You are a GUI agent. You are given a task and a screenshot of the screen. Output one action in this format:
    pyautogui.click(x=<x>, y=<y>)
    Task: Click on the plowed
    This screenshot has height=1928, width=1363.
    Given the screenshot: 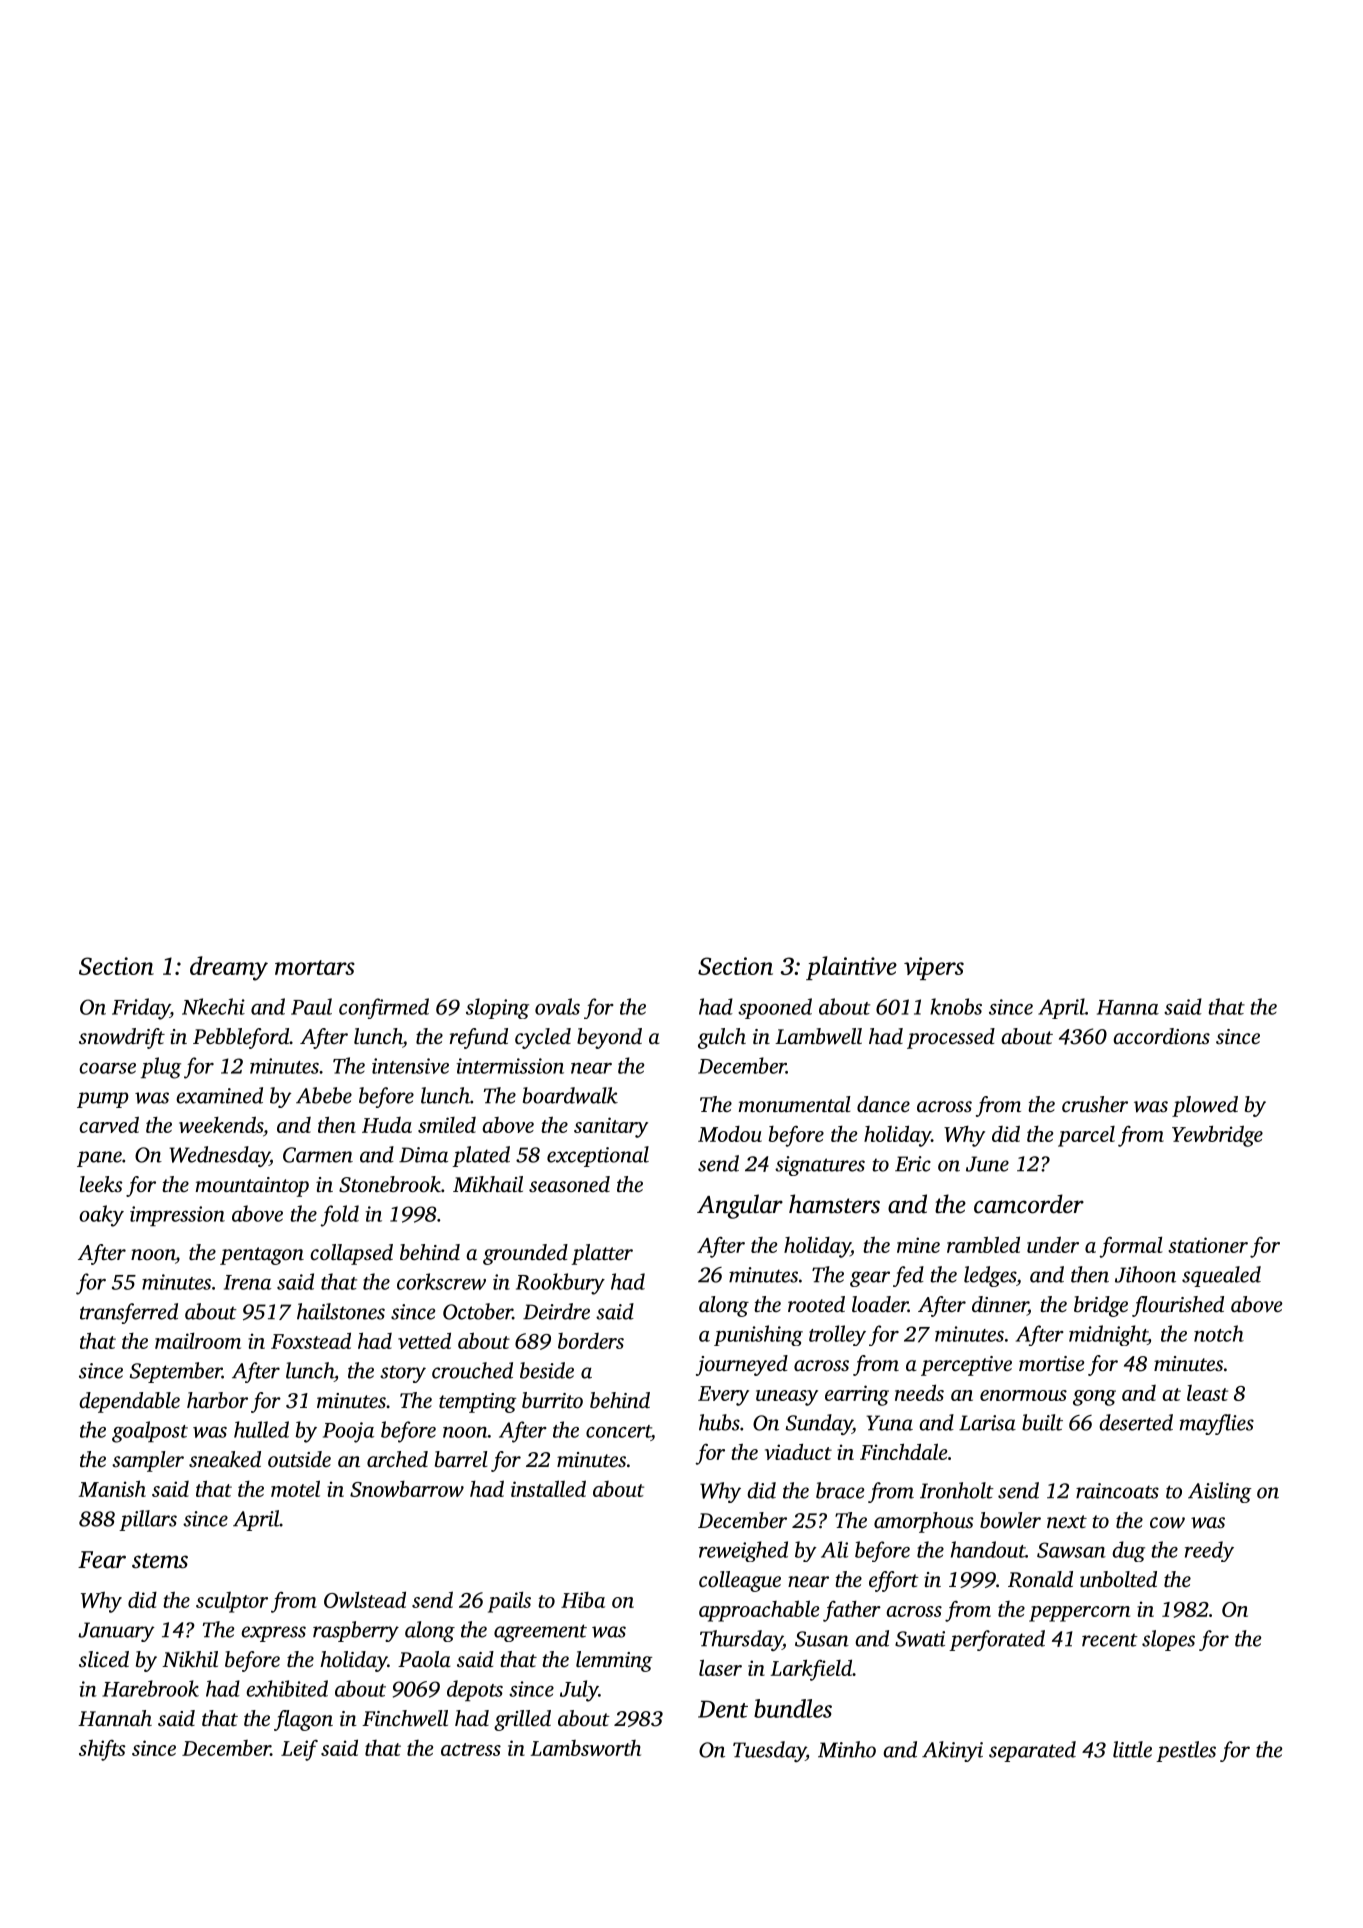 What is the action you would take?
    pyautogui.click(x=1205, y=1106)
